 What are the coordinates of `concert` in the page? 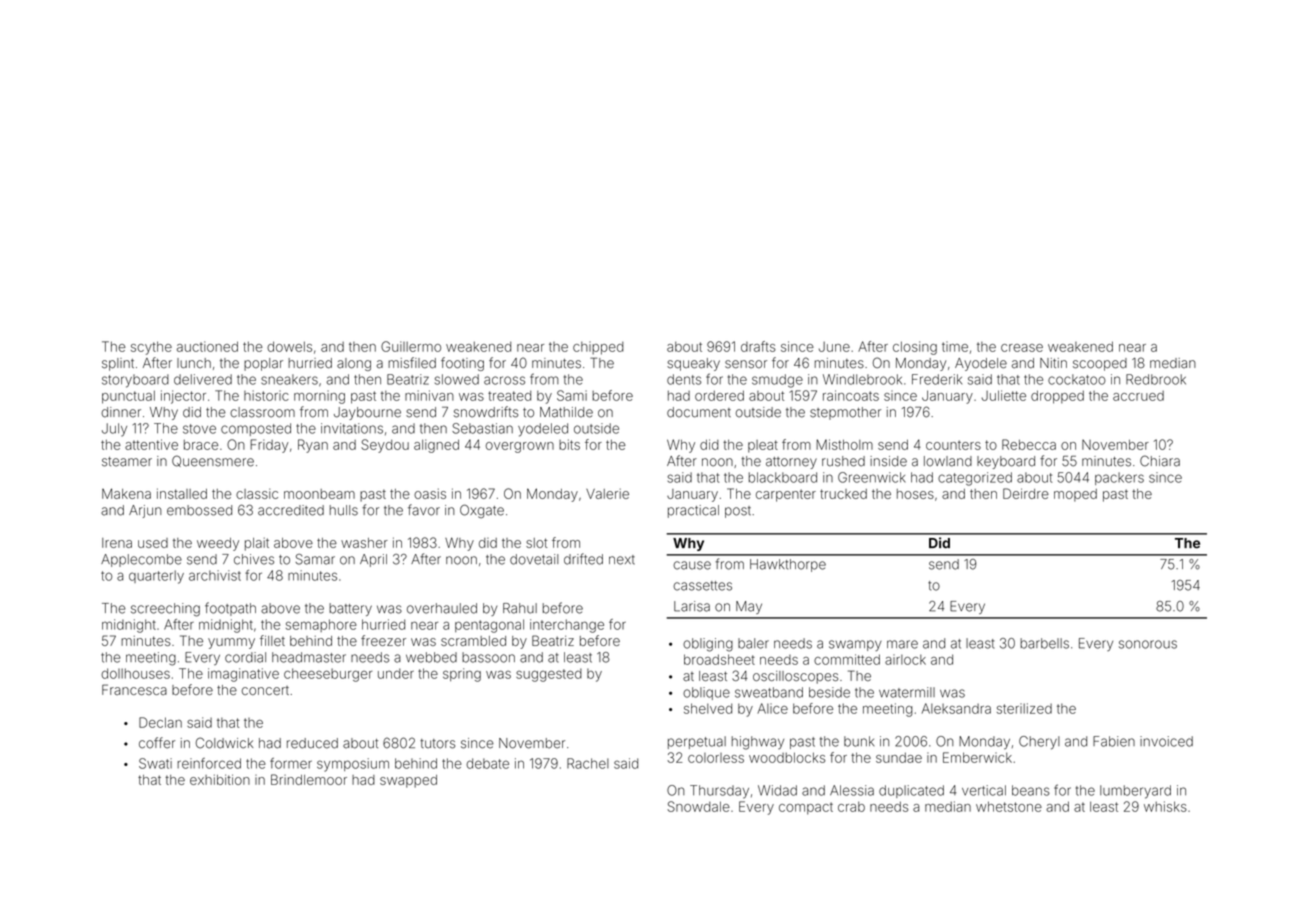 It's located at (265, 690).
